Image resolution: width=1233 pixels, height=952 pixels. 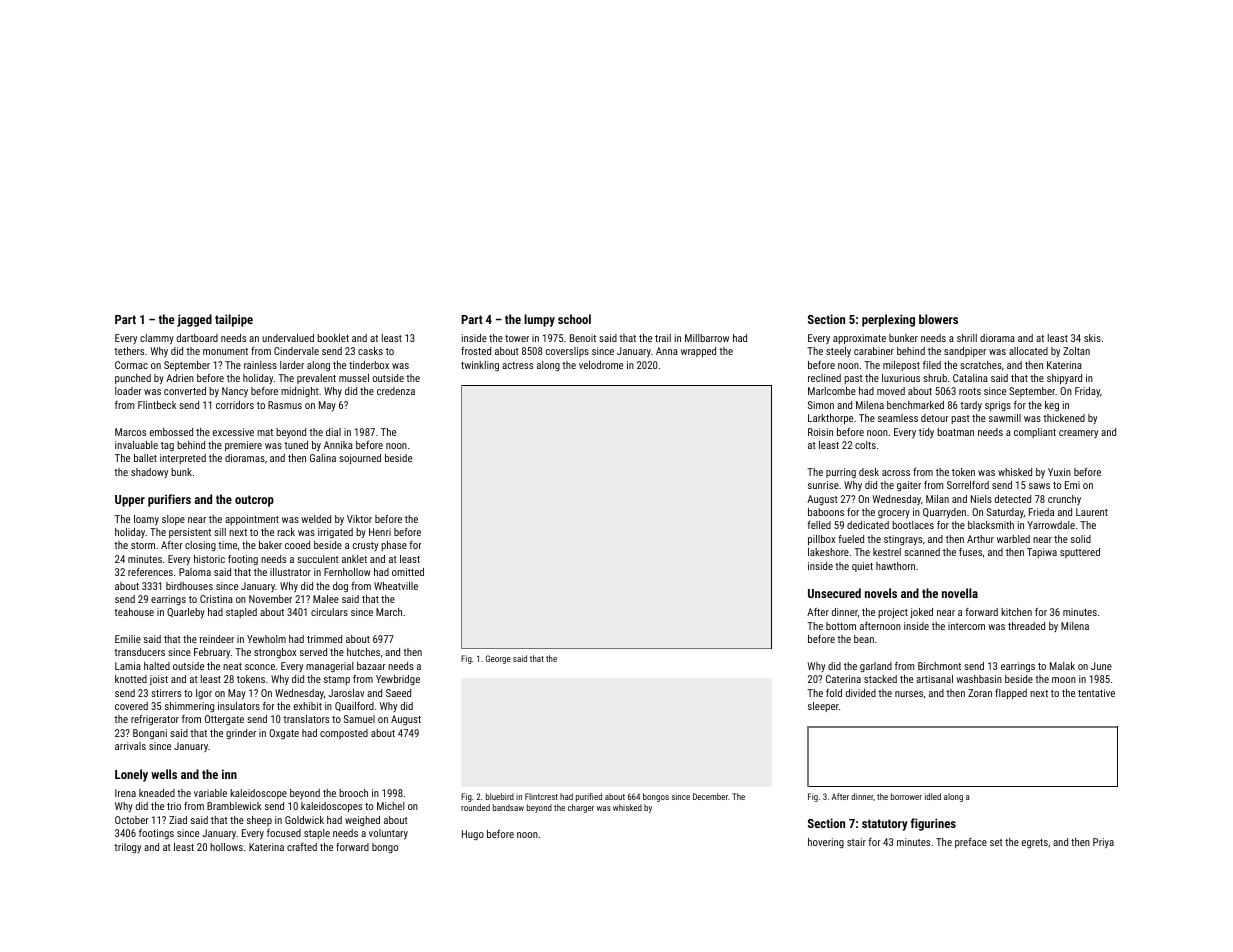 I want to click on Viktor, so click(x=359, y=519).
